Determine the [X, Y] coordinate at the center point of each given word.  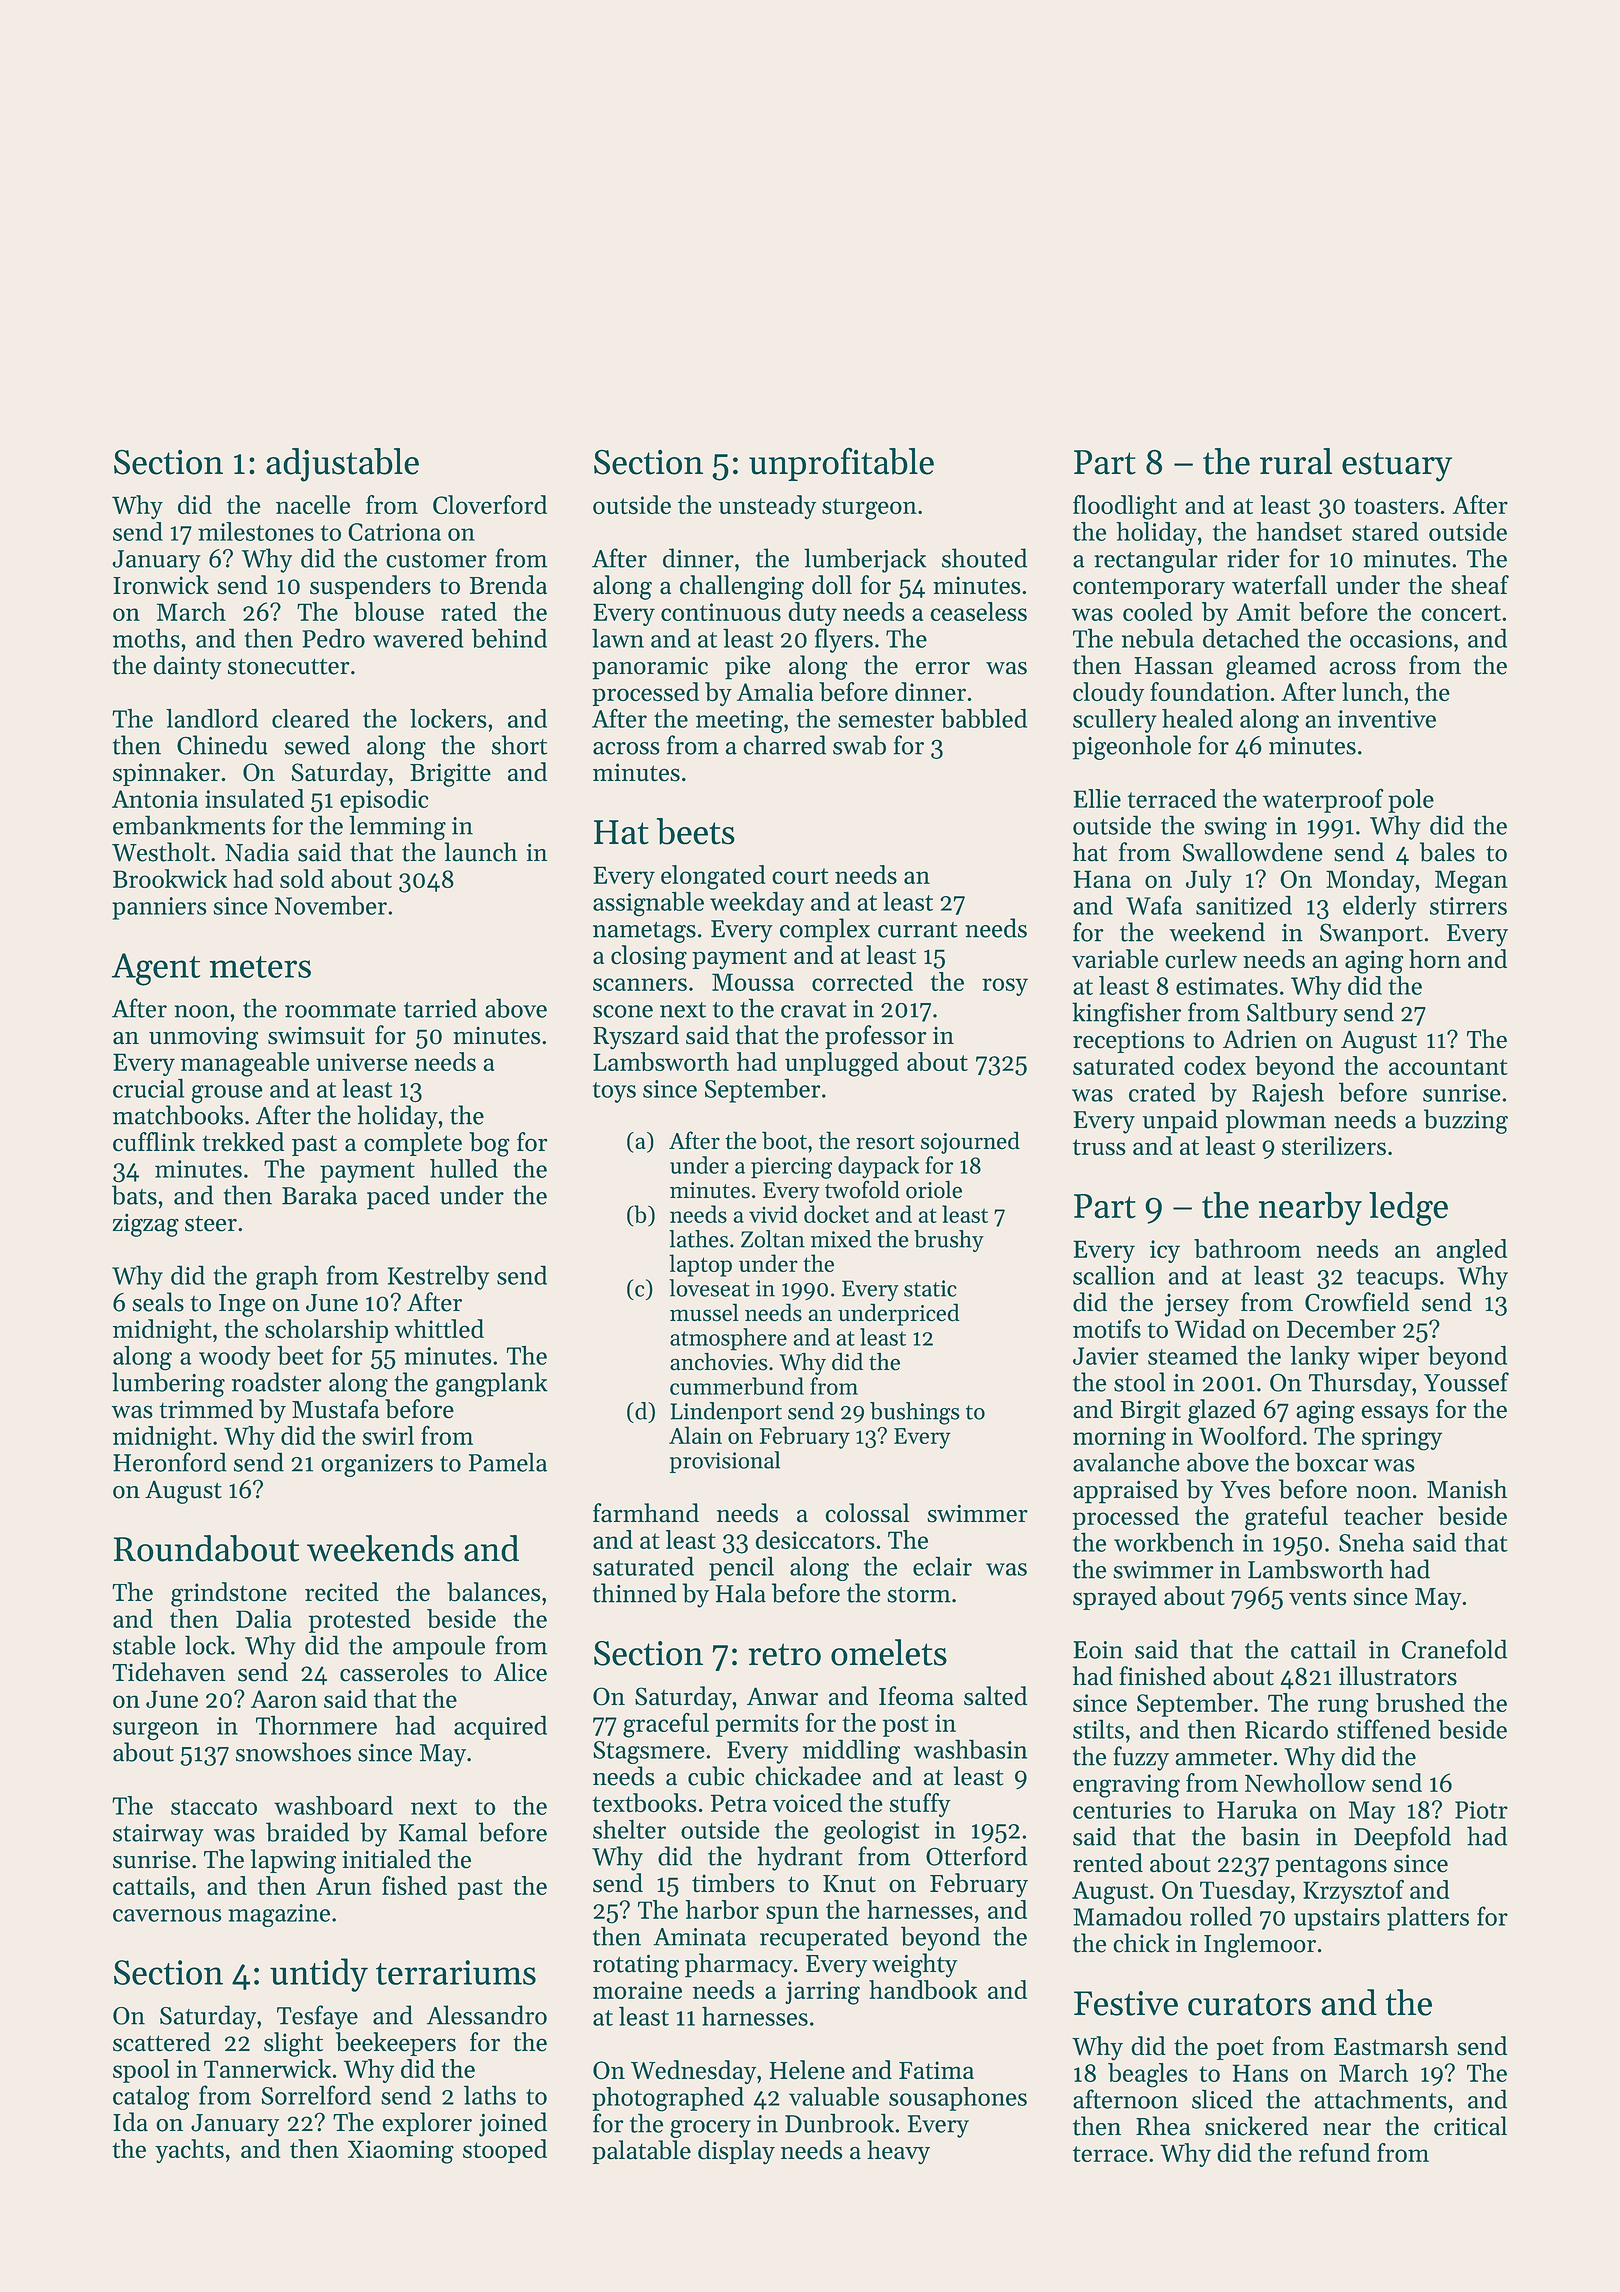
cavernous [167, 1915]
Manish [1467, 1489]
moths [146, 638]
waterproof [1323, 801]
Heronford [170, 1462]
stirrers [1468, 906]
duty [812, 614]
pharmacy [739, 1965]
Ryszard [636, 1037]
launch [480, 852]
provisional [725, 1462]
